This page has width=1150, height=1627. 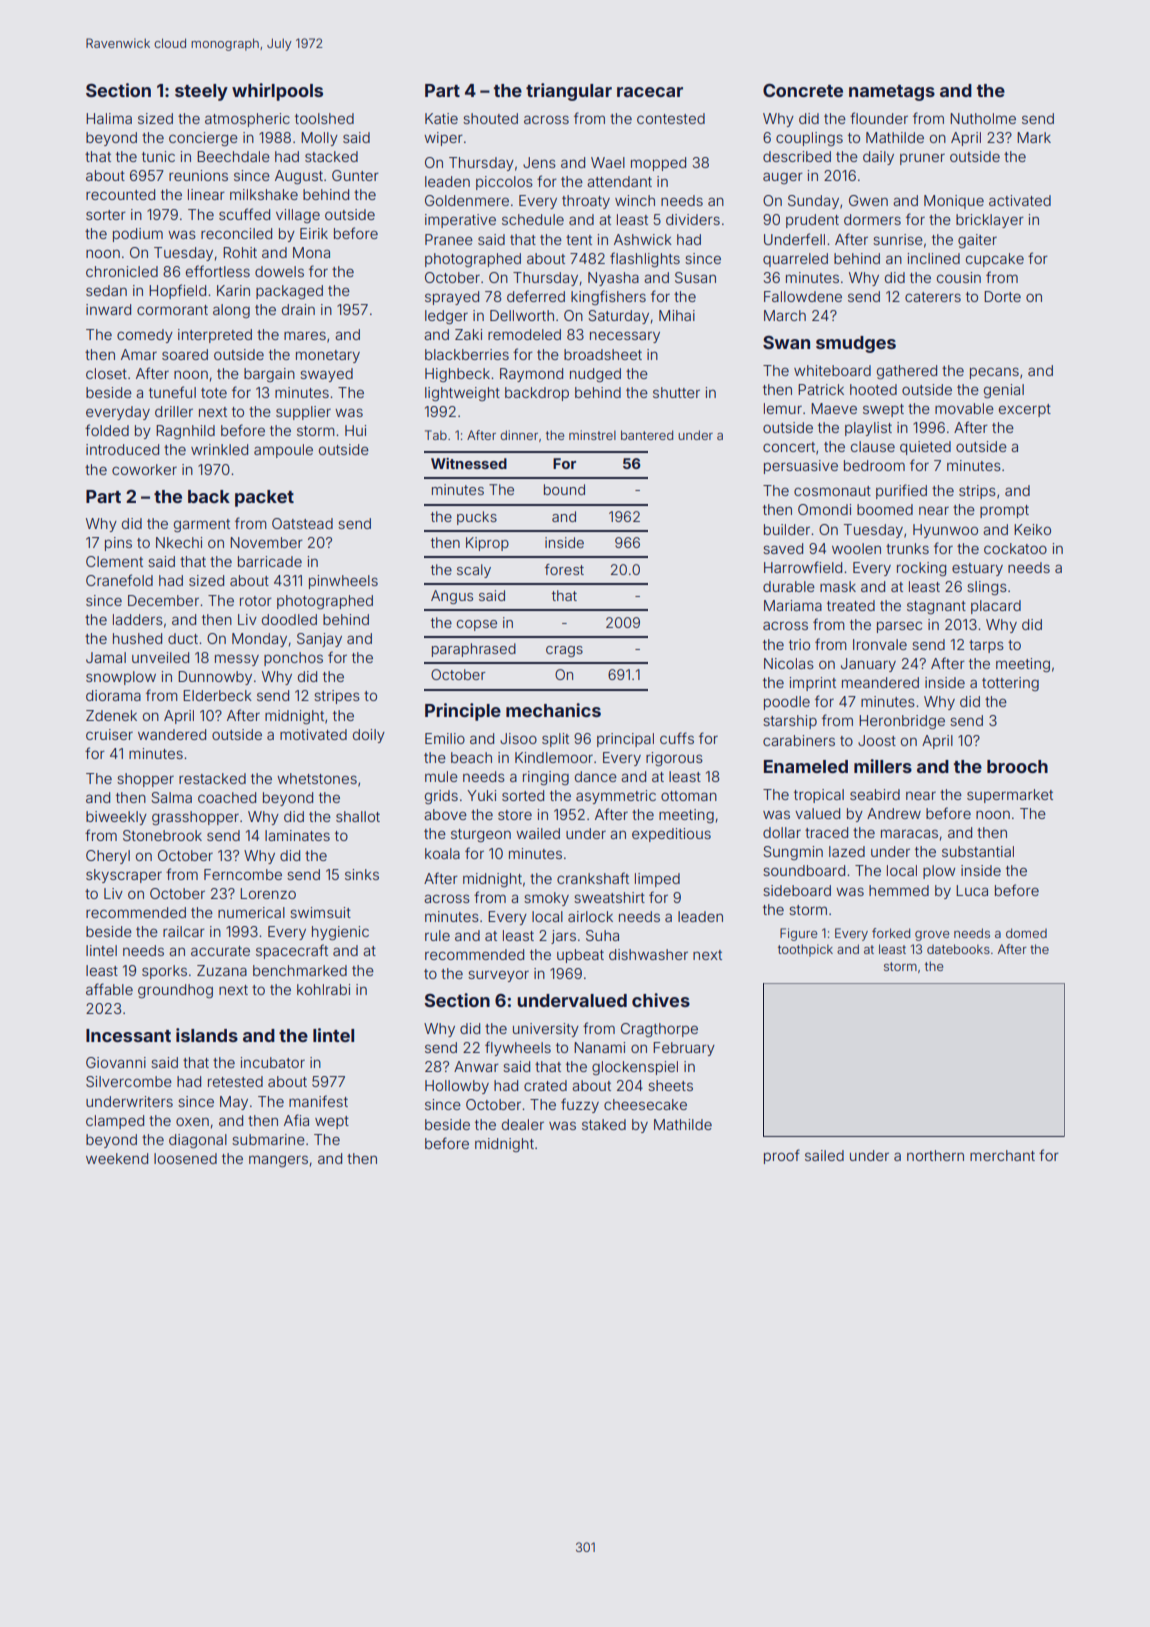 I want to click on podium, so click(x=138, y=235).
